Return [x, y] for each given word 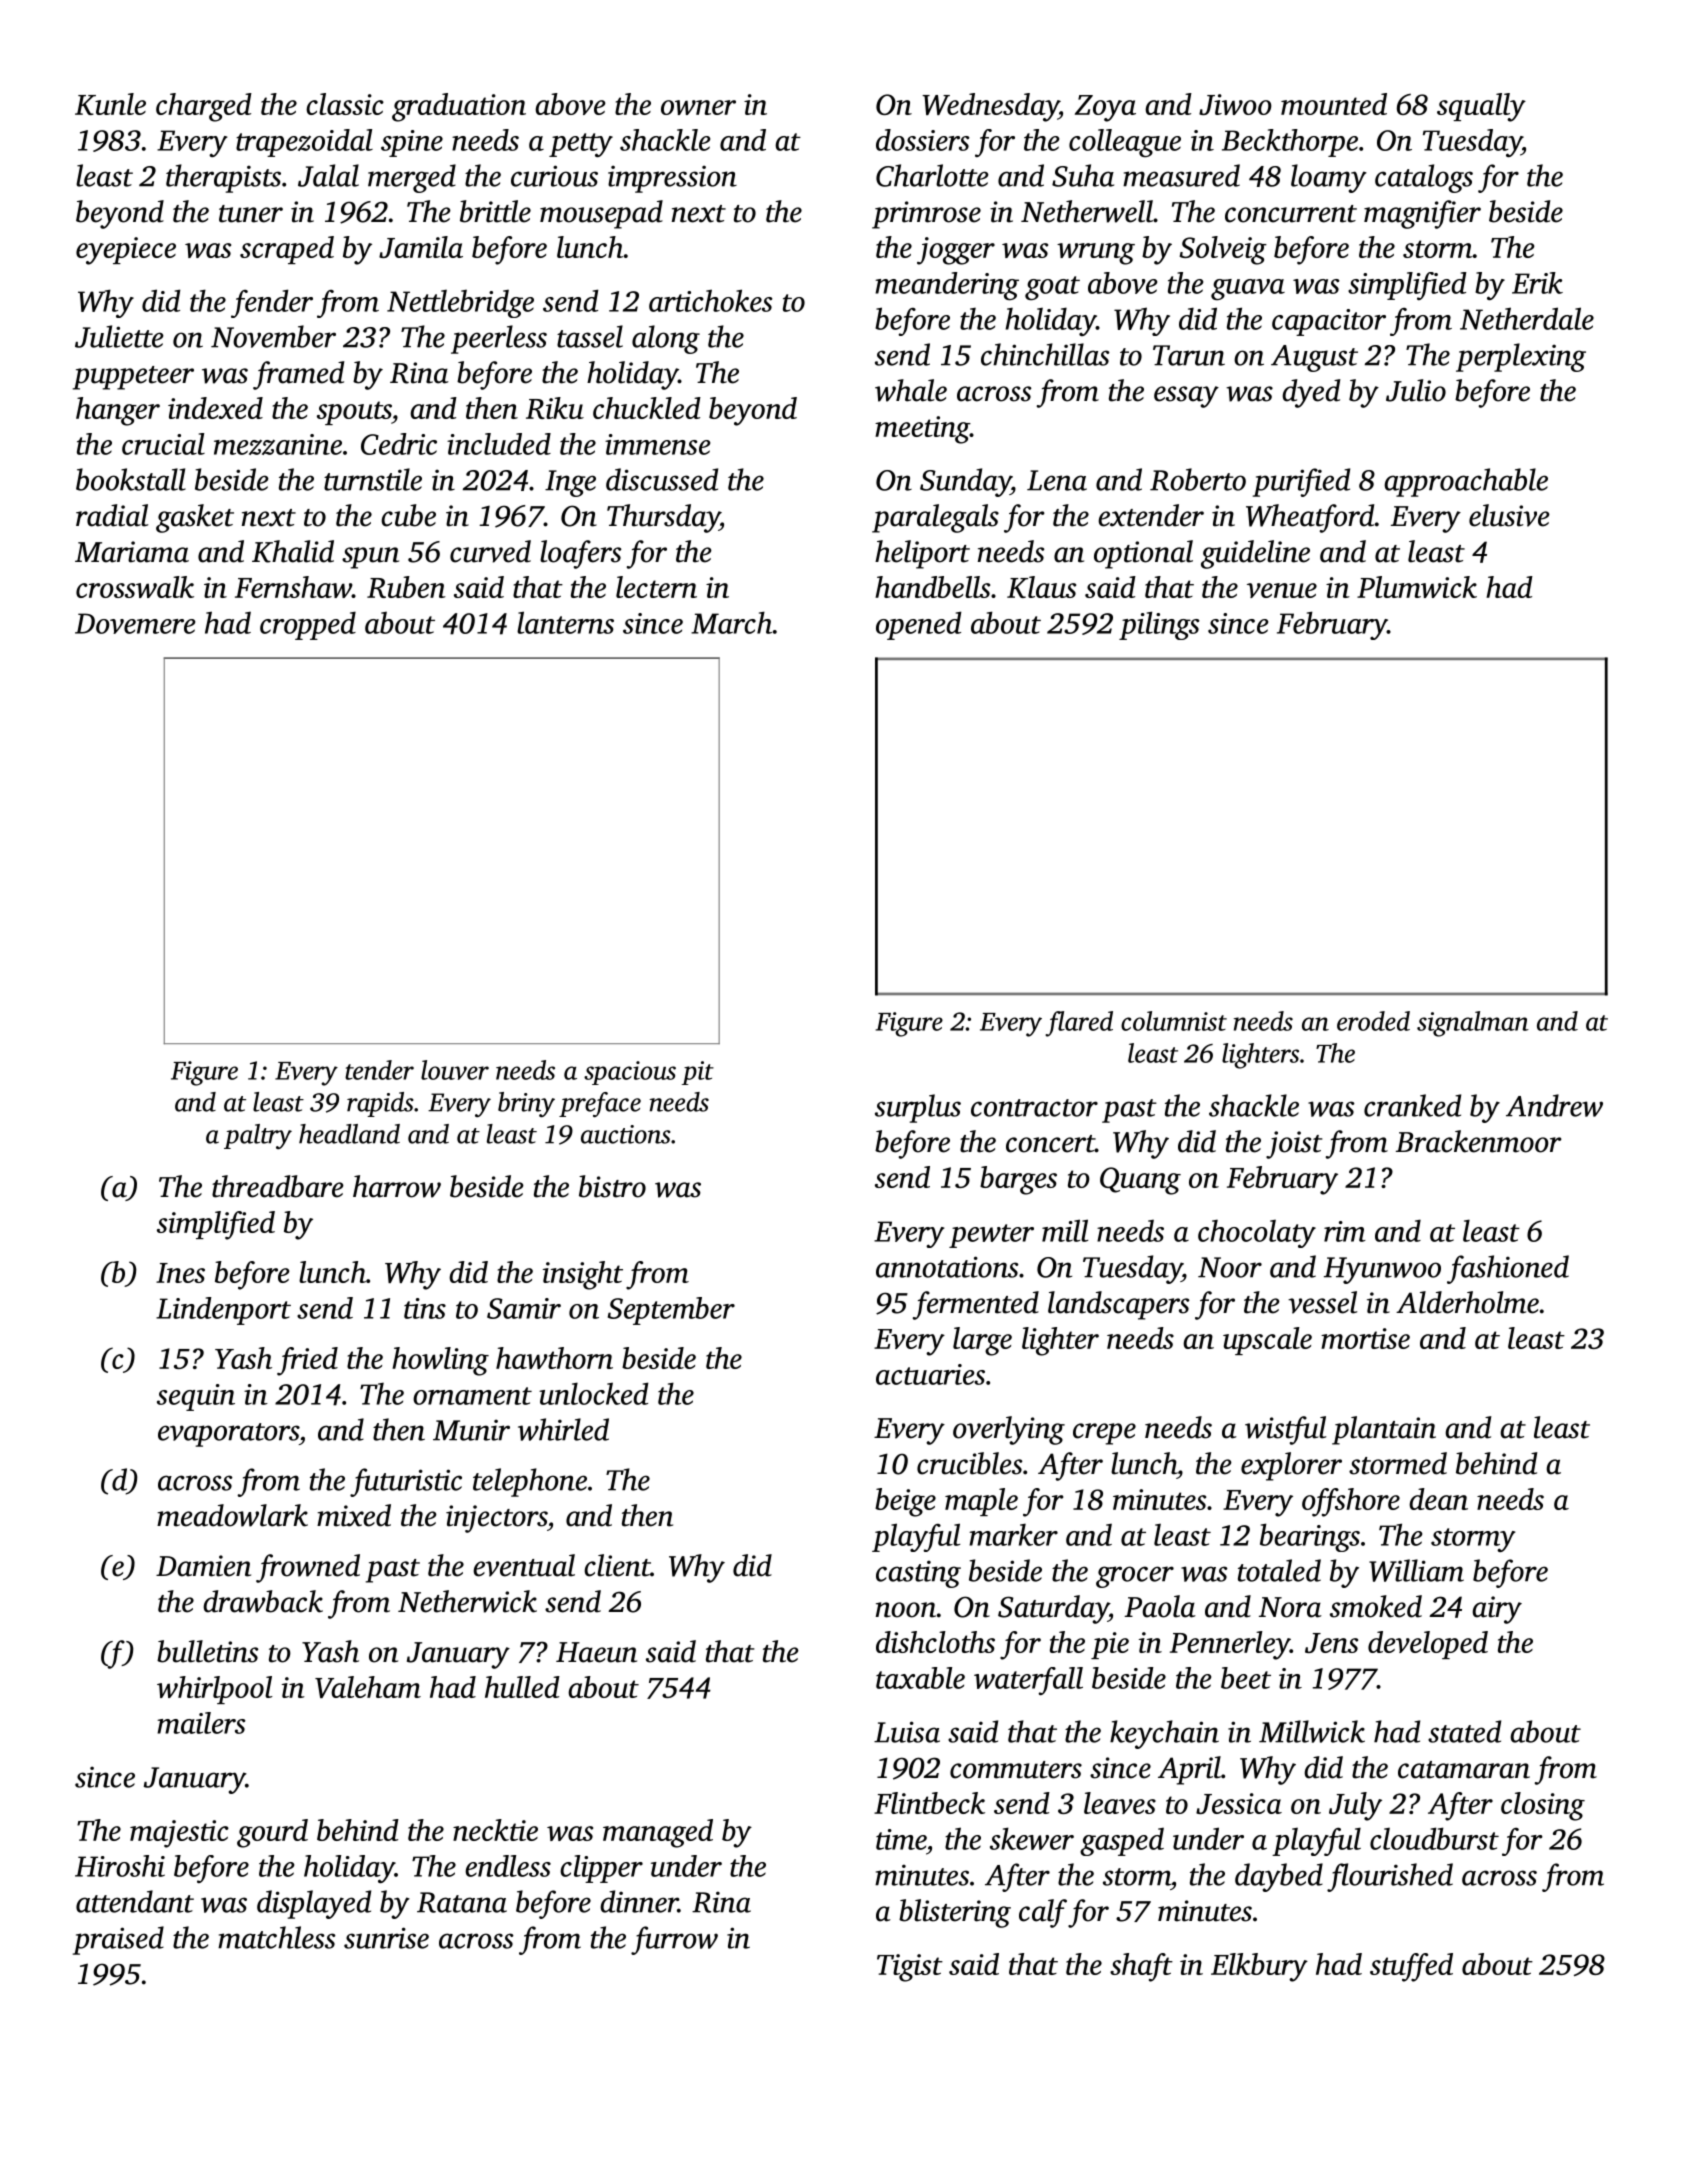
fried [307, 1361]
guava [1248, 289]
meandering [947, 286]
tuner [251, 214]
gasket [195, 518]
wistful [1285, 1430]
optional [1143, 554]
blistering [955, 1913]
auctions [626, 1134]
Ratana [462, 1902]
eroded [1373, 1021]
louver [455, 1070]
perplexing [1521, 357]
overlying [1009, 1430]
